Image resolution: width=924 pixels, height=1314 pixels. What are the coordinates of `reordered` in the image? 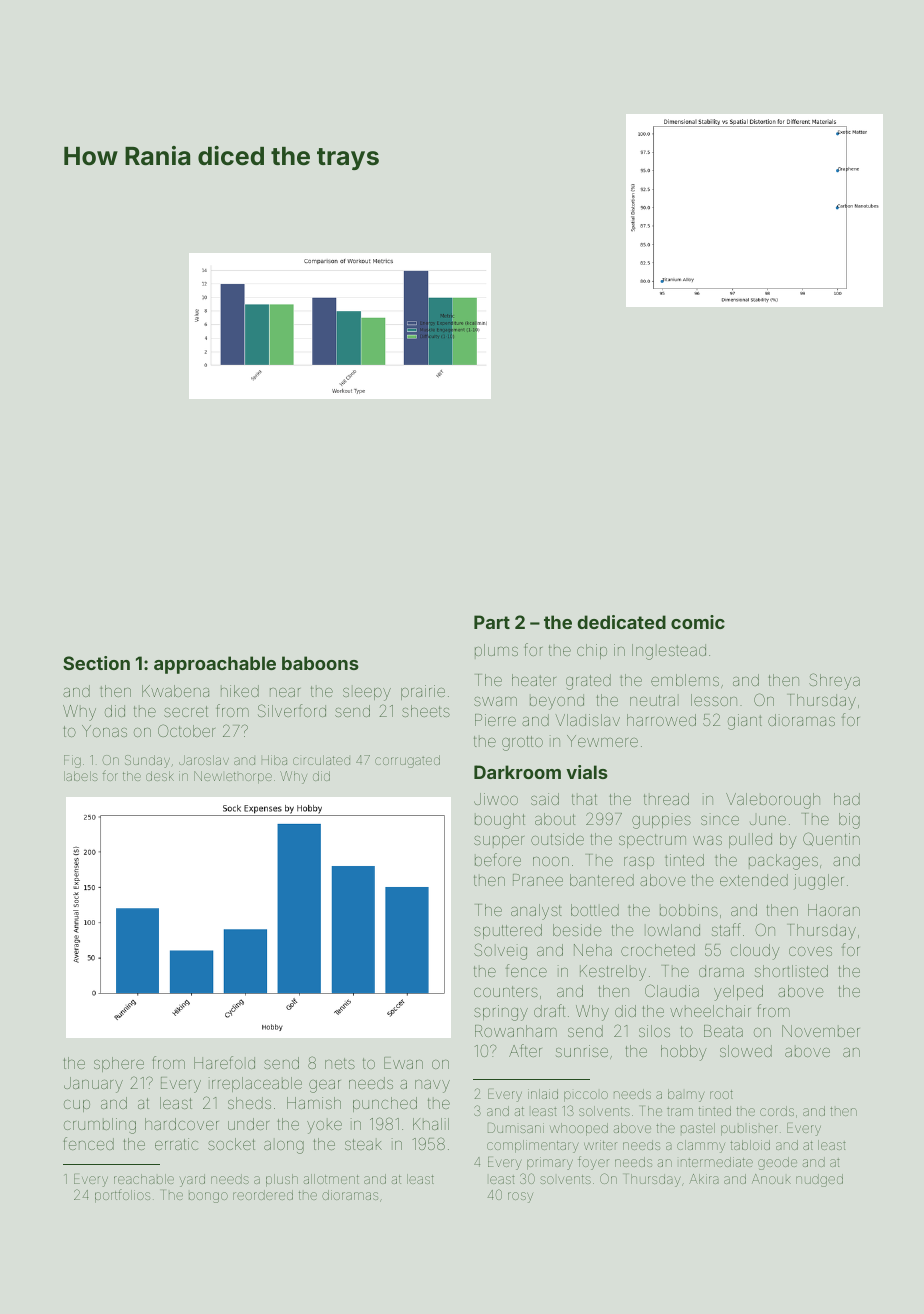 It's located at (263, 1195).
